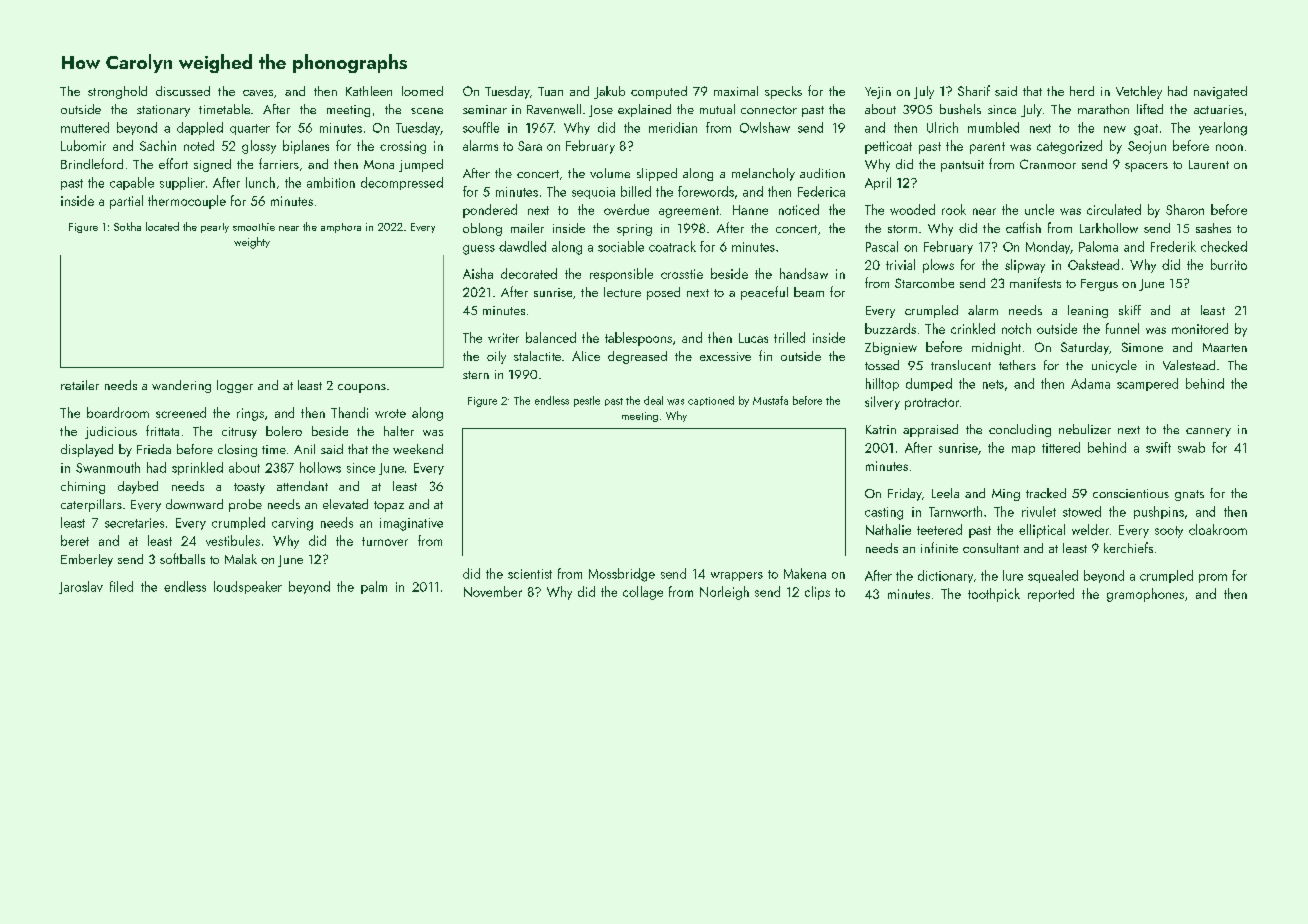 Image resolution: width=1308 pixels, height=924 pixels. I want to click on guess, so click(479, 250).
